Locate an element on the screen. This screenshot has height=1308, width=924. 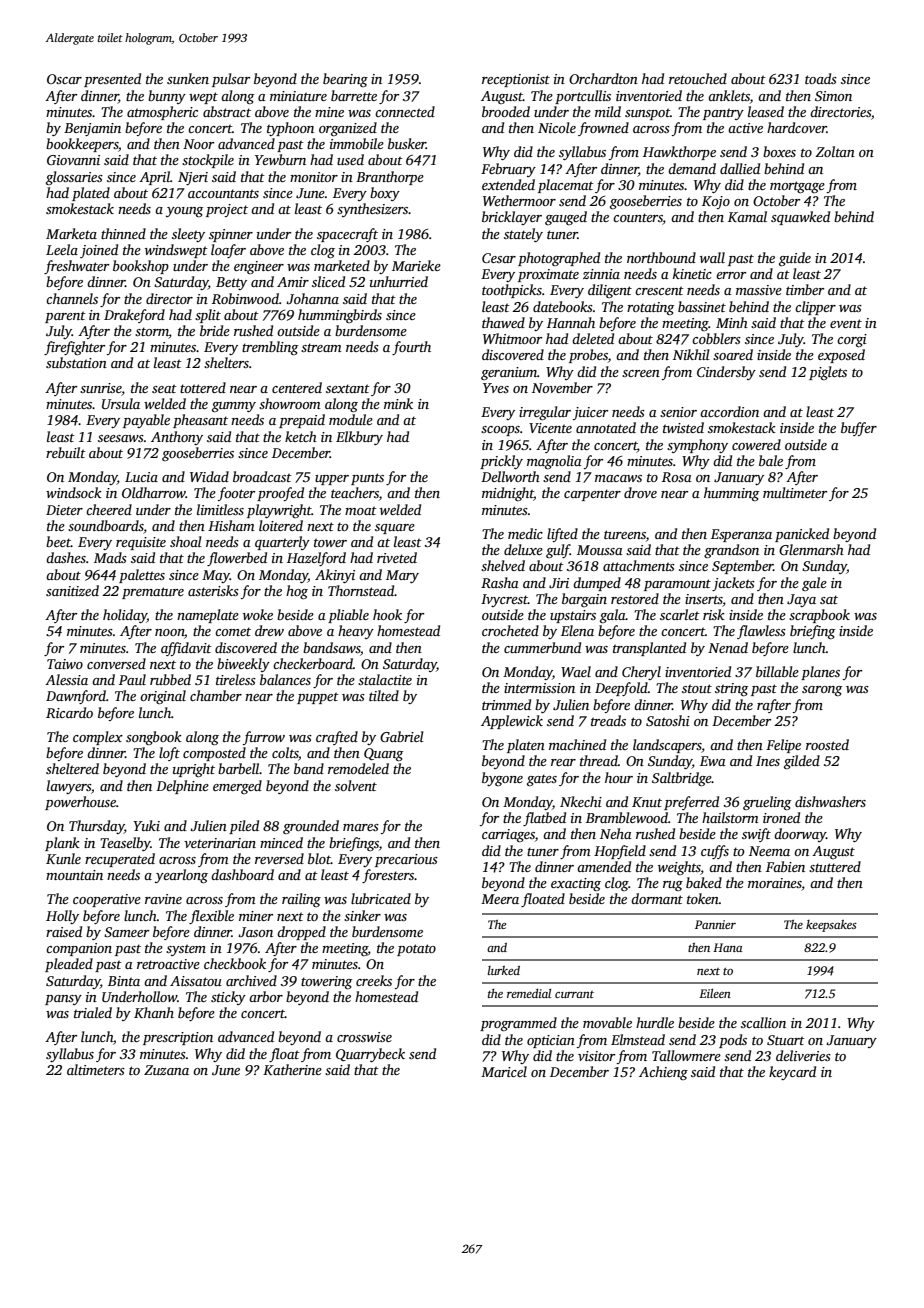
arbor is located at coordinates (266, 996).
